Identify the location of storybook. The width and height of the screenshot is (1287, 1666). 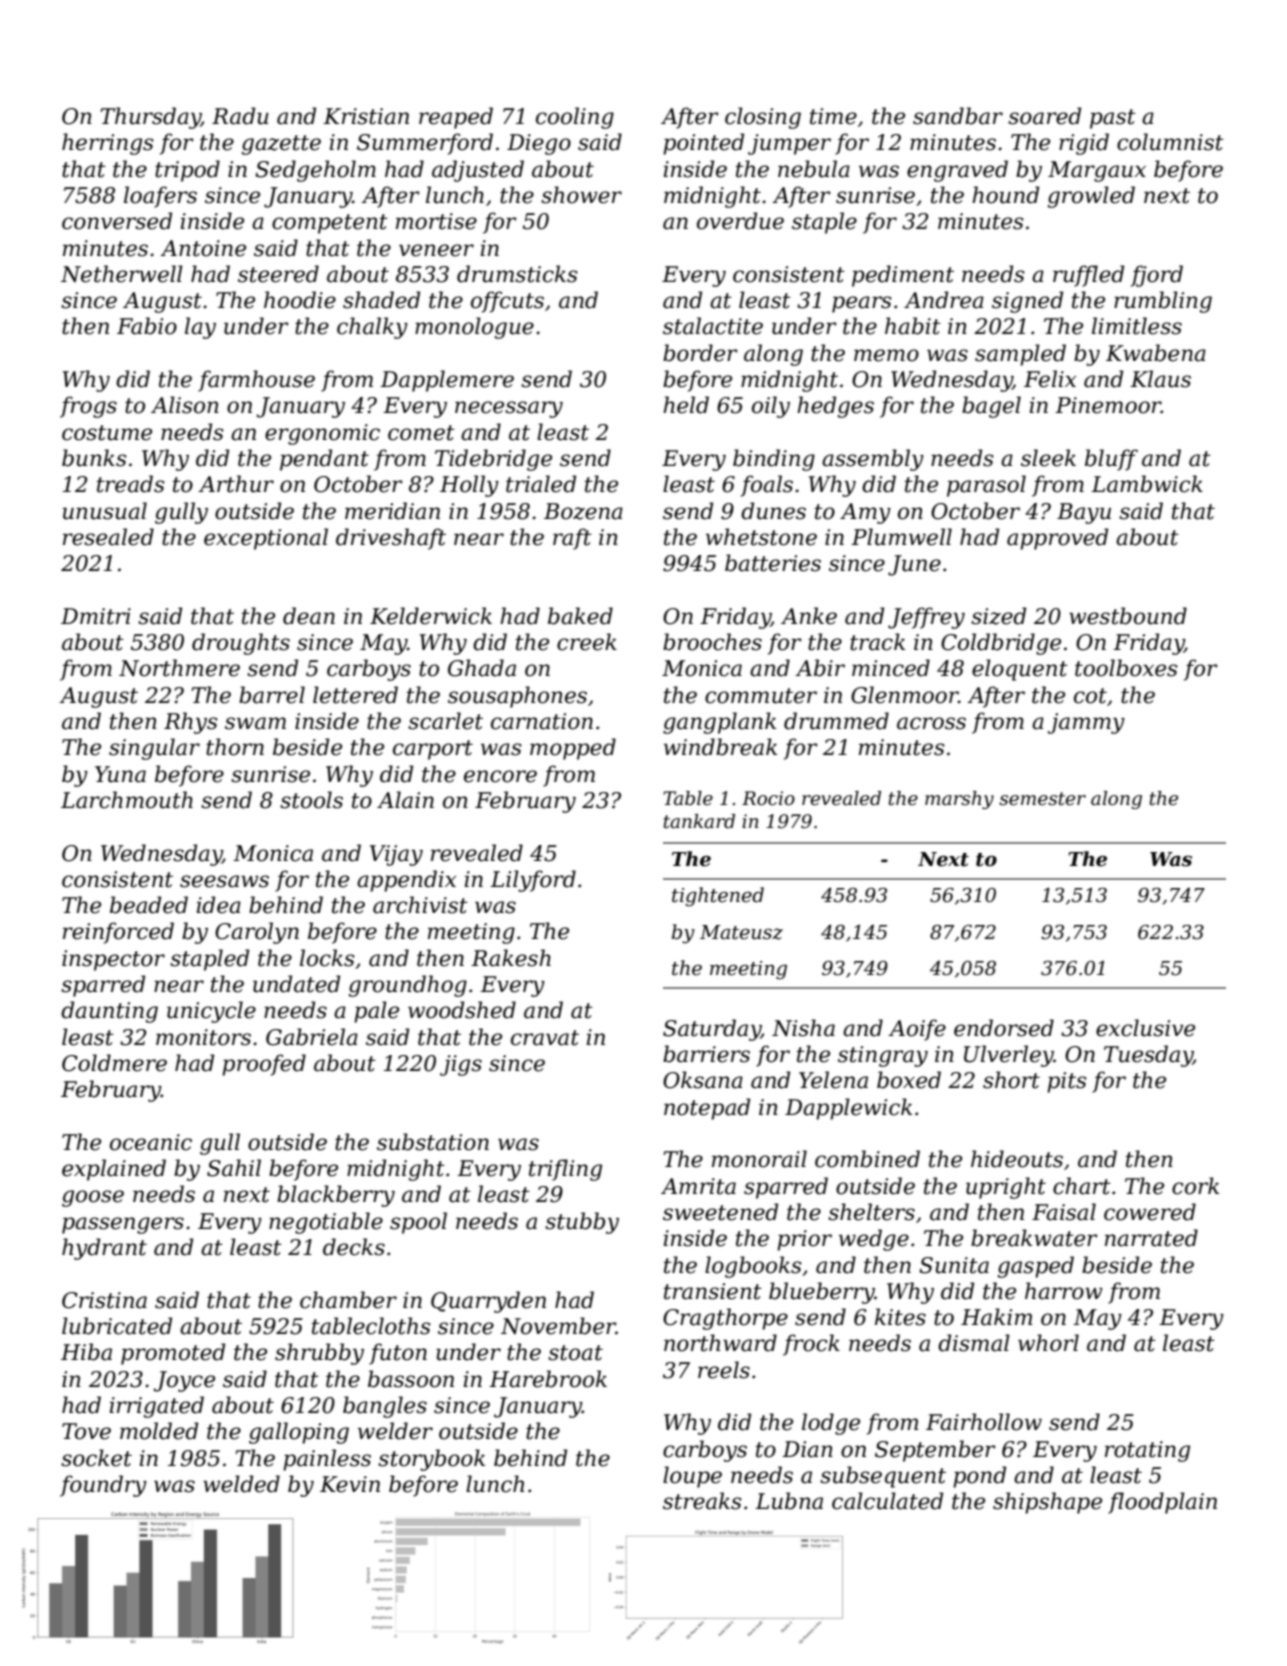
(431, 1460).
